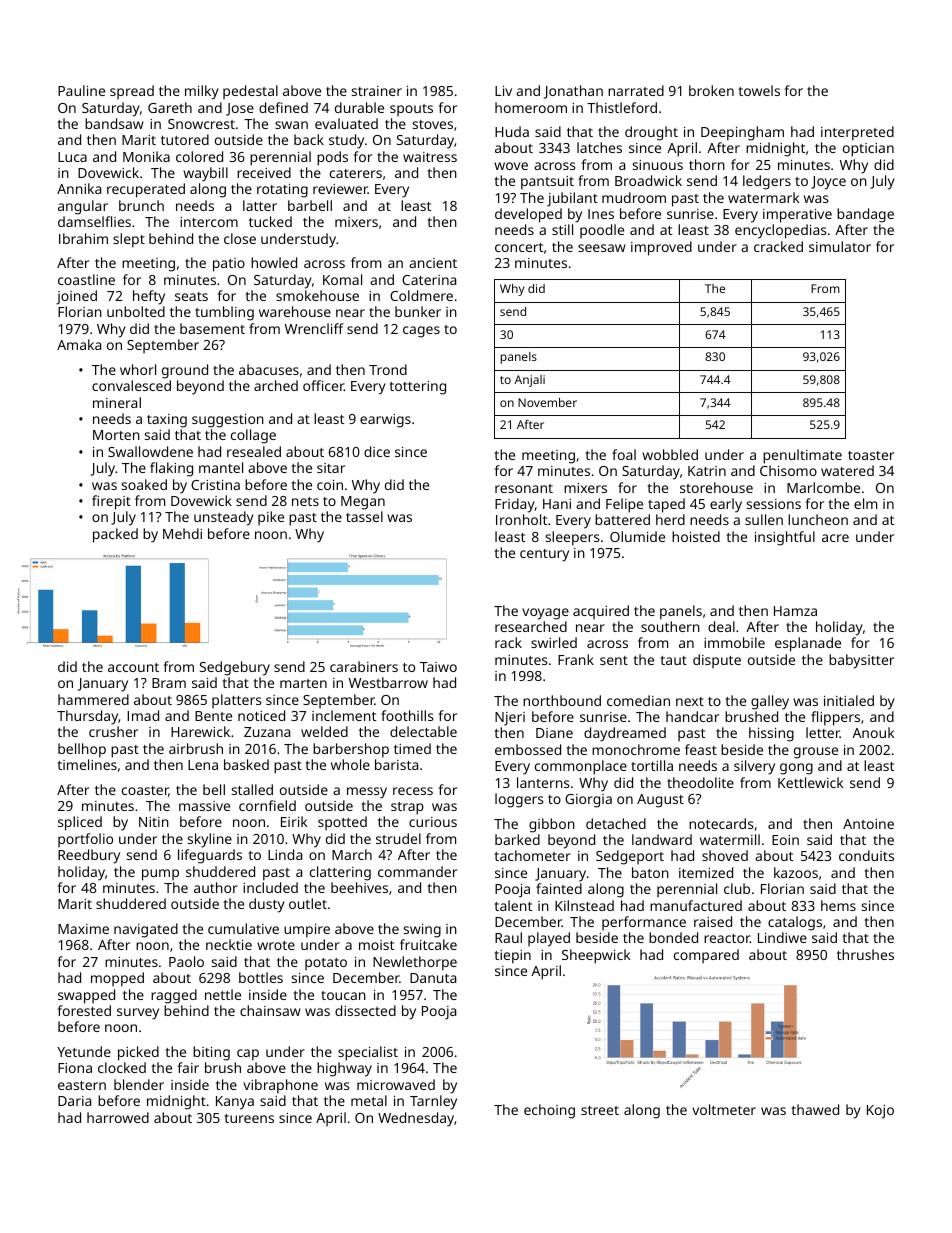 The width and height of the screenshot is (952, 1233). Describe the element at coordinates (116, 435) in the screenshot. I see `Morten` at that location.
